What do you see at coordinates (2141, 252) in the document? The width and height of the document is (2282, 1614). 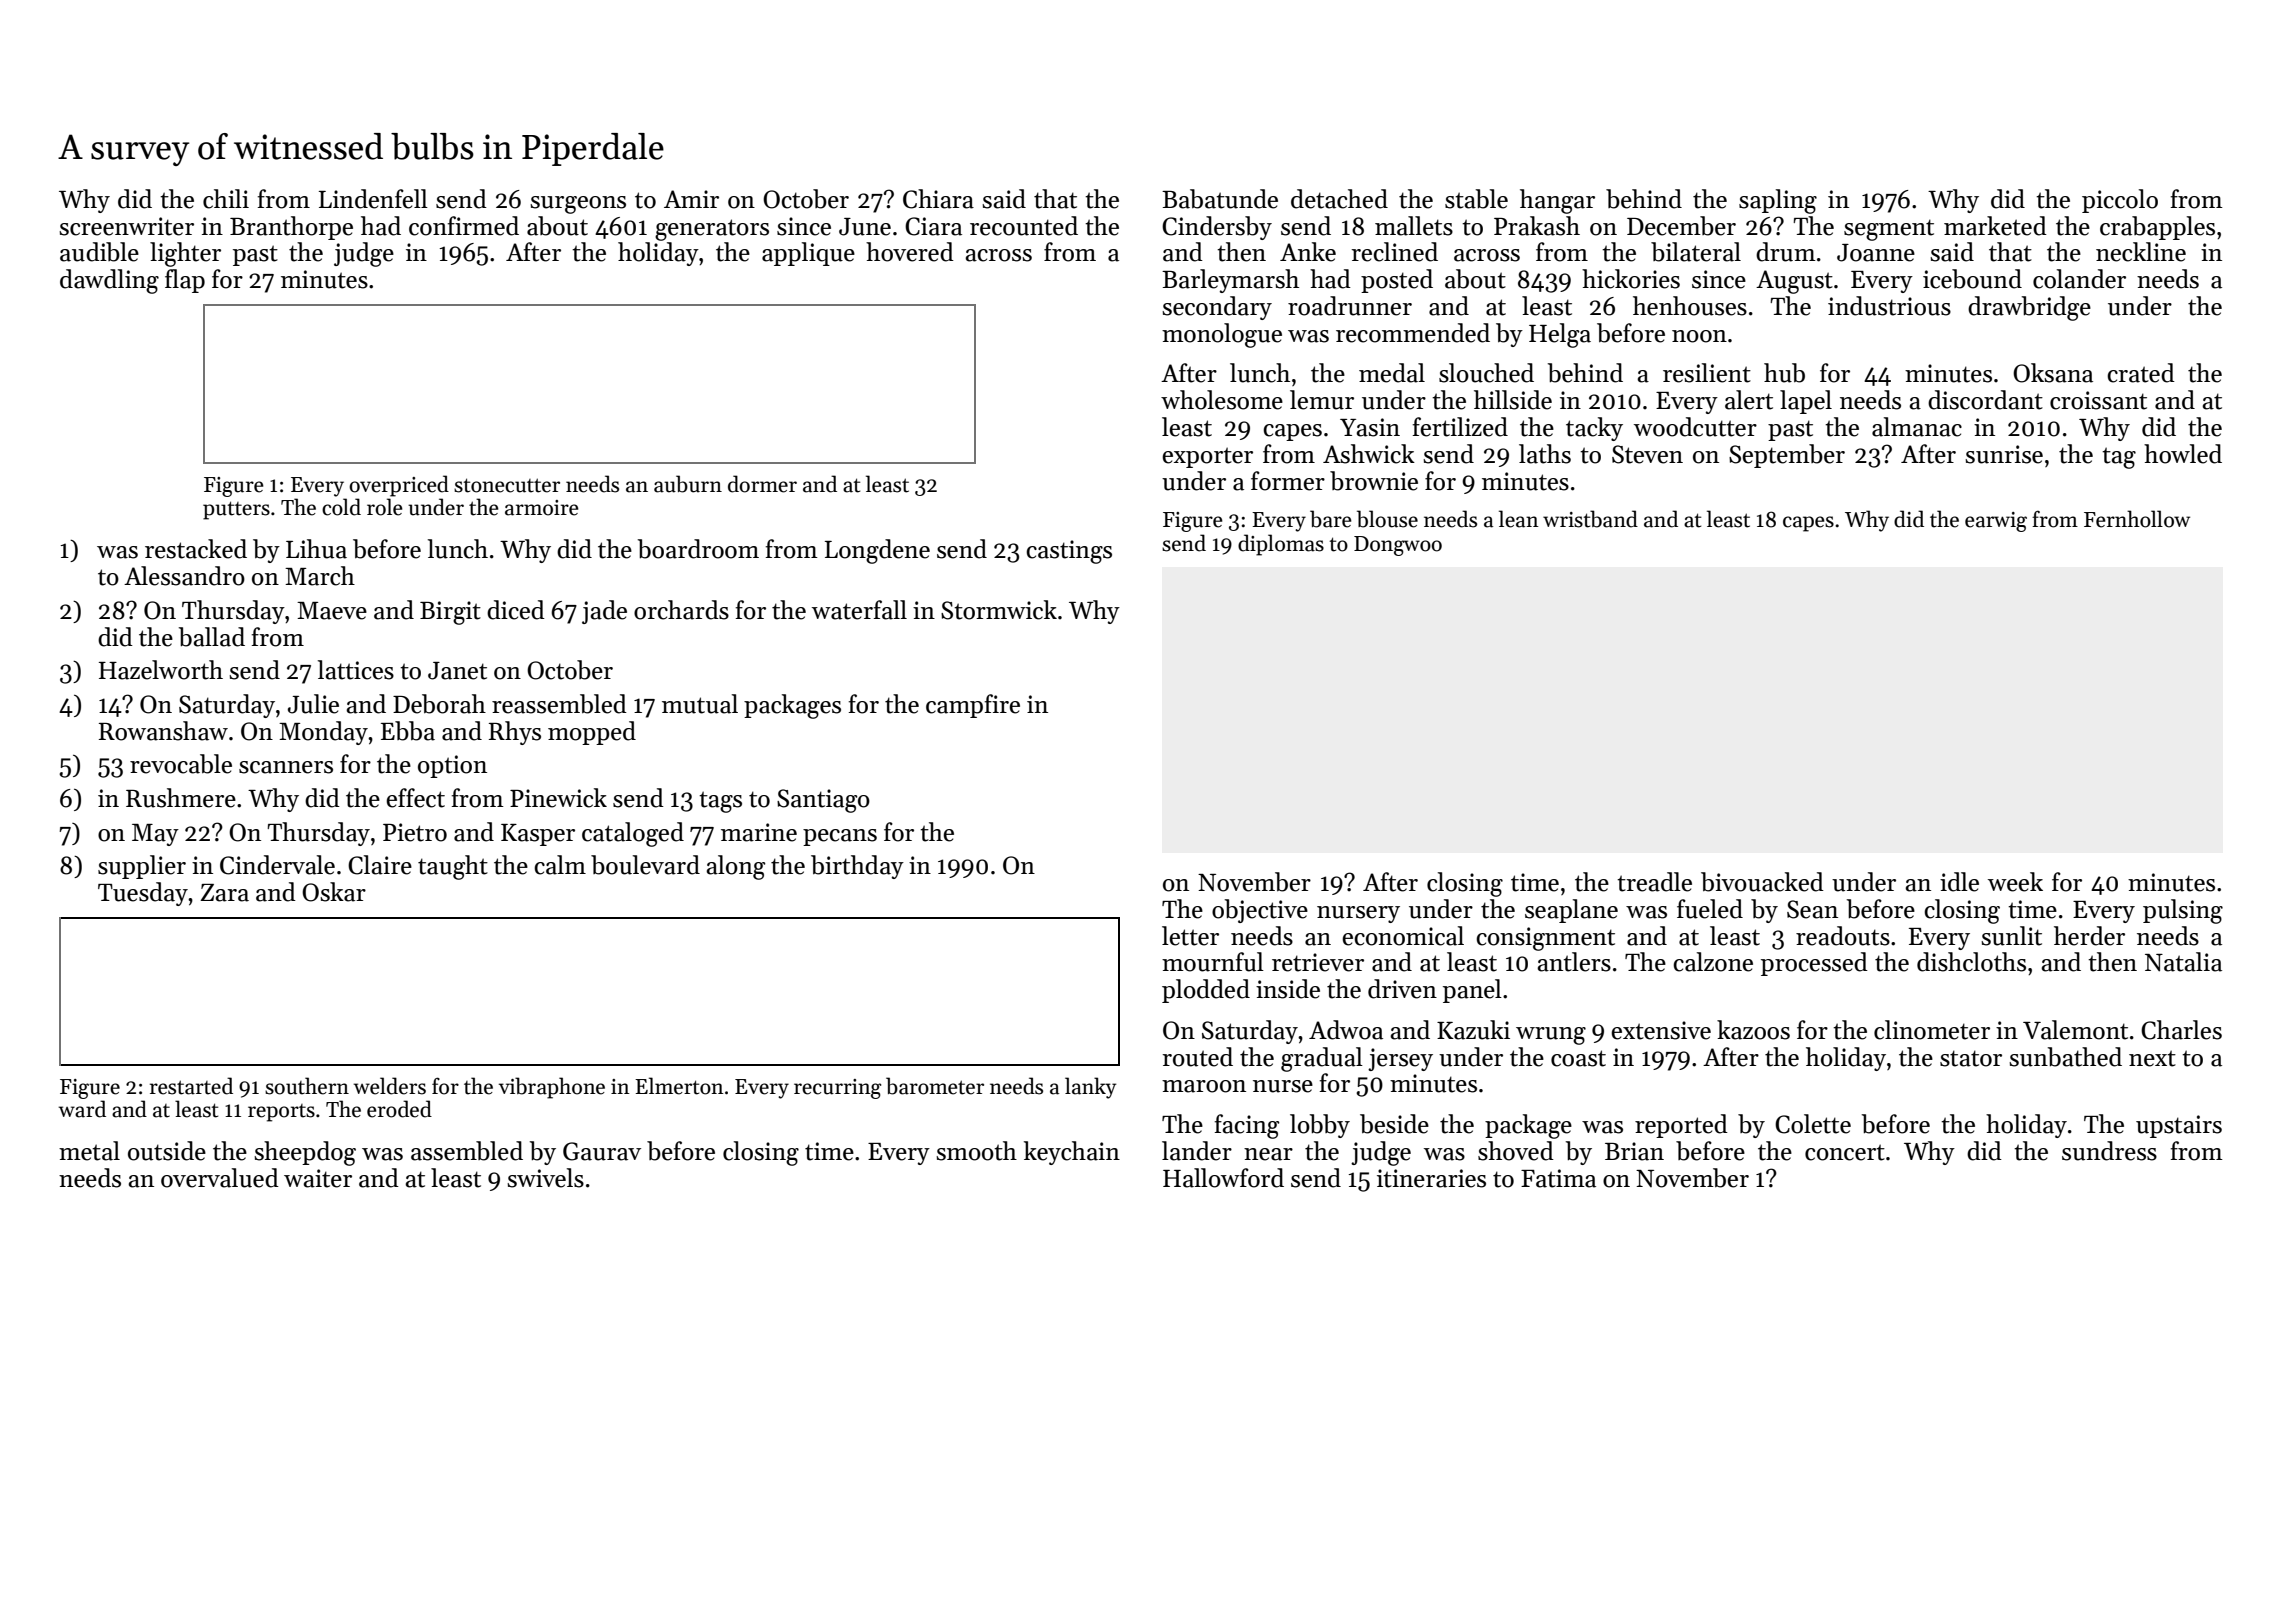 I see `neckline` at bounding box center [2141, 252].
